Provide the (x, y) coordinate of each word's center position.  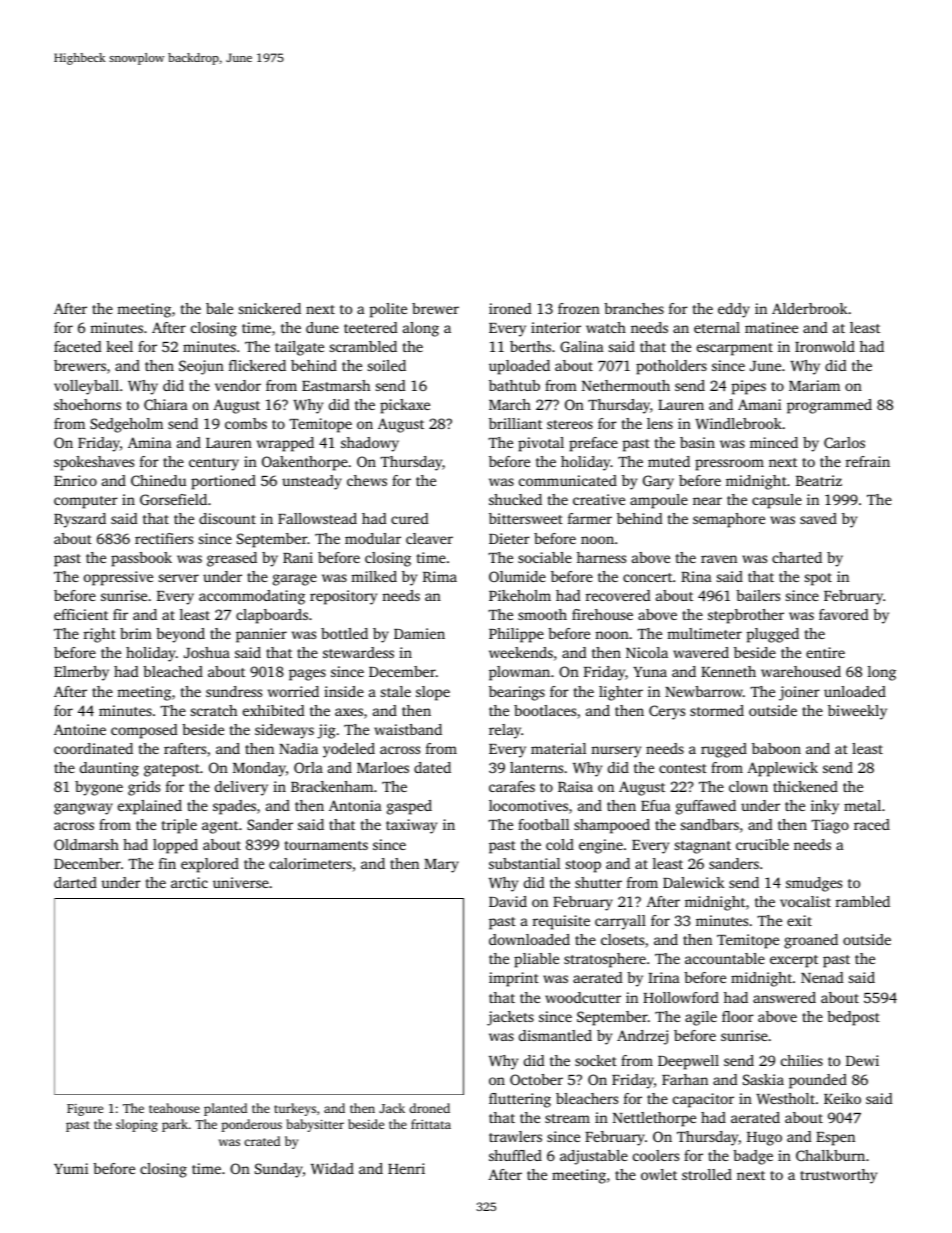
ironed (510, 308)
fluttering (520, 1100)
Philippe (516, 635)
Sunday (279, 1170)
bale (219, 308)
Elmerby (81, 673)
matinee (771, 327)
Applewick (782, 769)
